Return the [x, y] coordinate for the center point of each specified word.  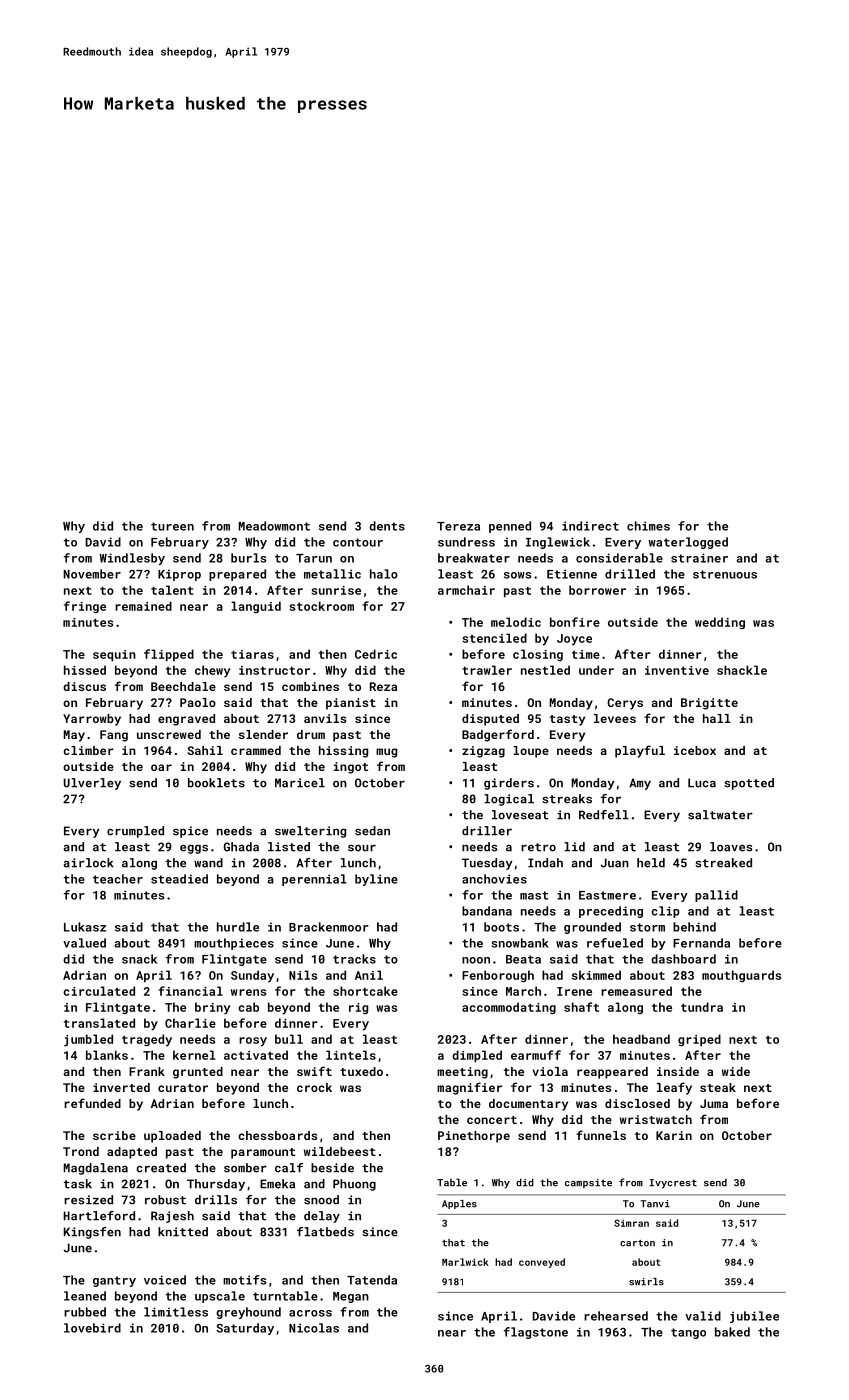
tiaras [252, 654]
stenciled [494, 638]
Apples [459, 1204]
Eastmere [607, 895]
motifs [245, 1280]
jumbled [88, 1040]
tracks [354, 959]
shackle [742, 670]
